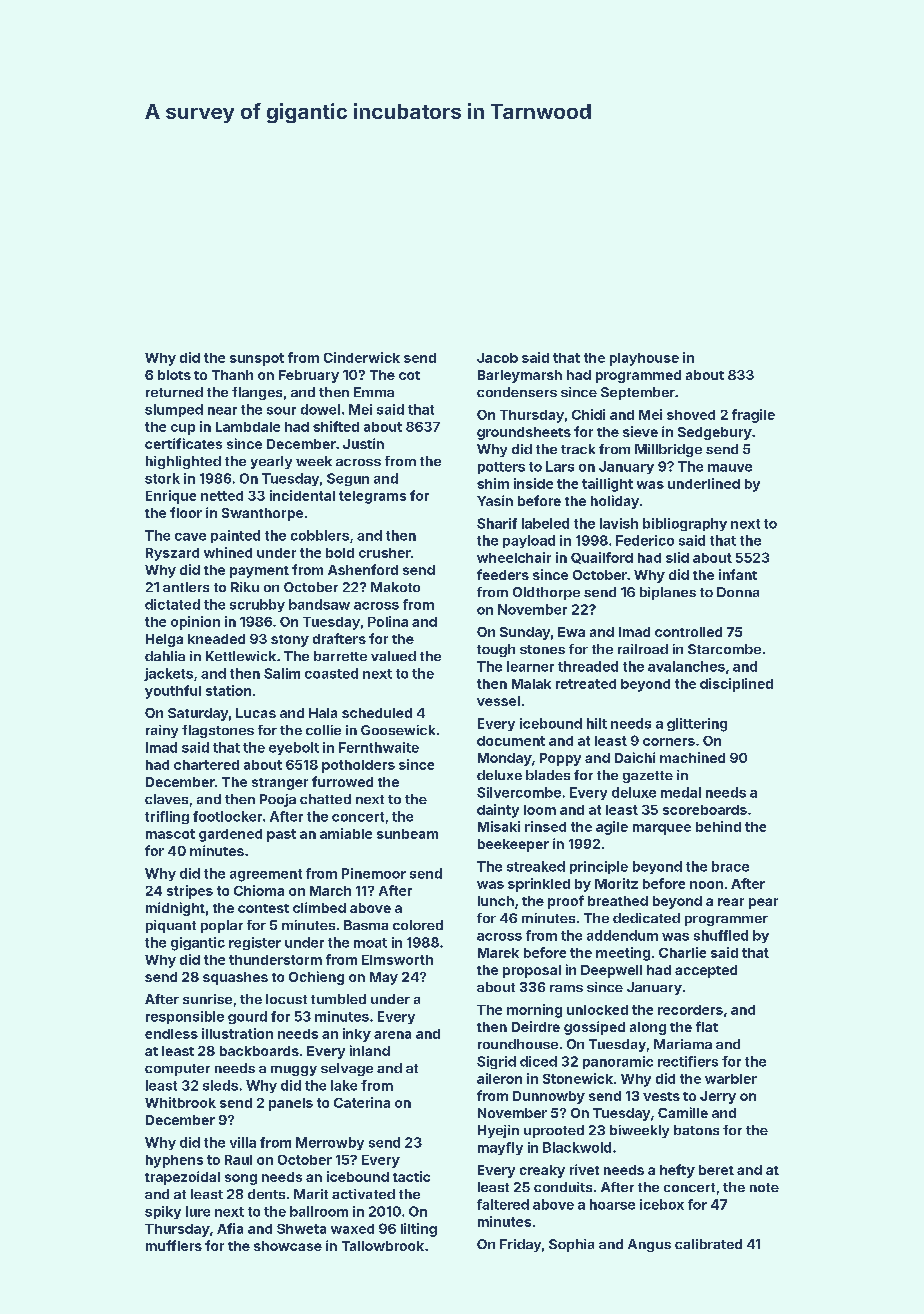 This document has height=1314, width=924. I want to click on agreement, so click(266, 875).
